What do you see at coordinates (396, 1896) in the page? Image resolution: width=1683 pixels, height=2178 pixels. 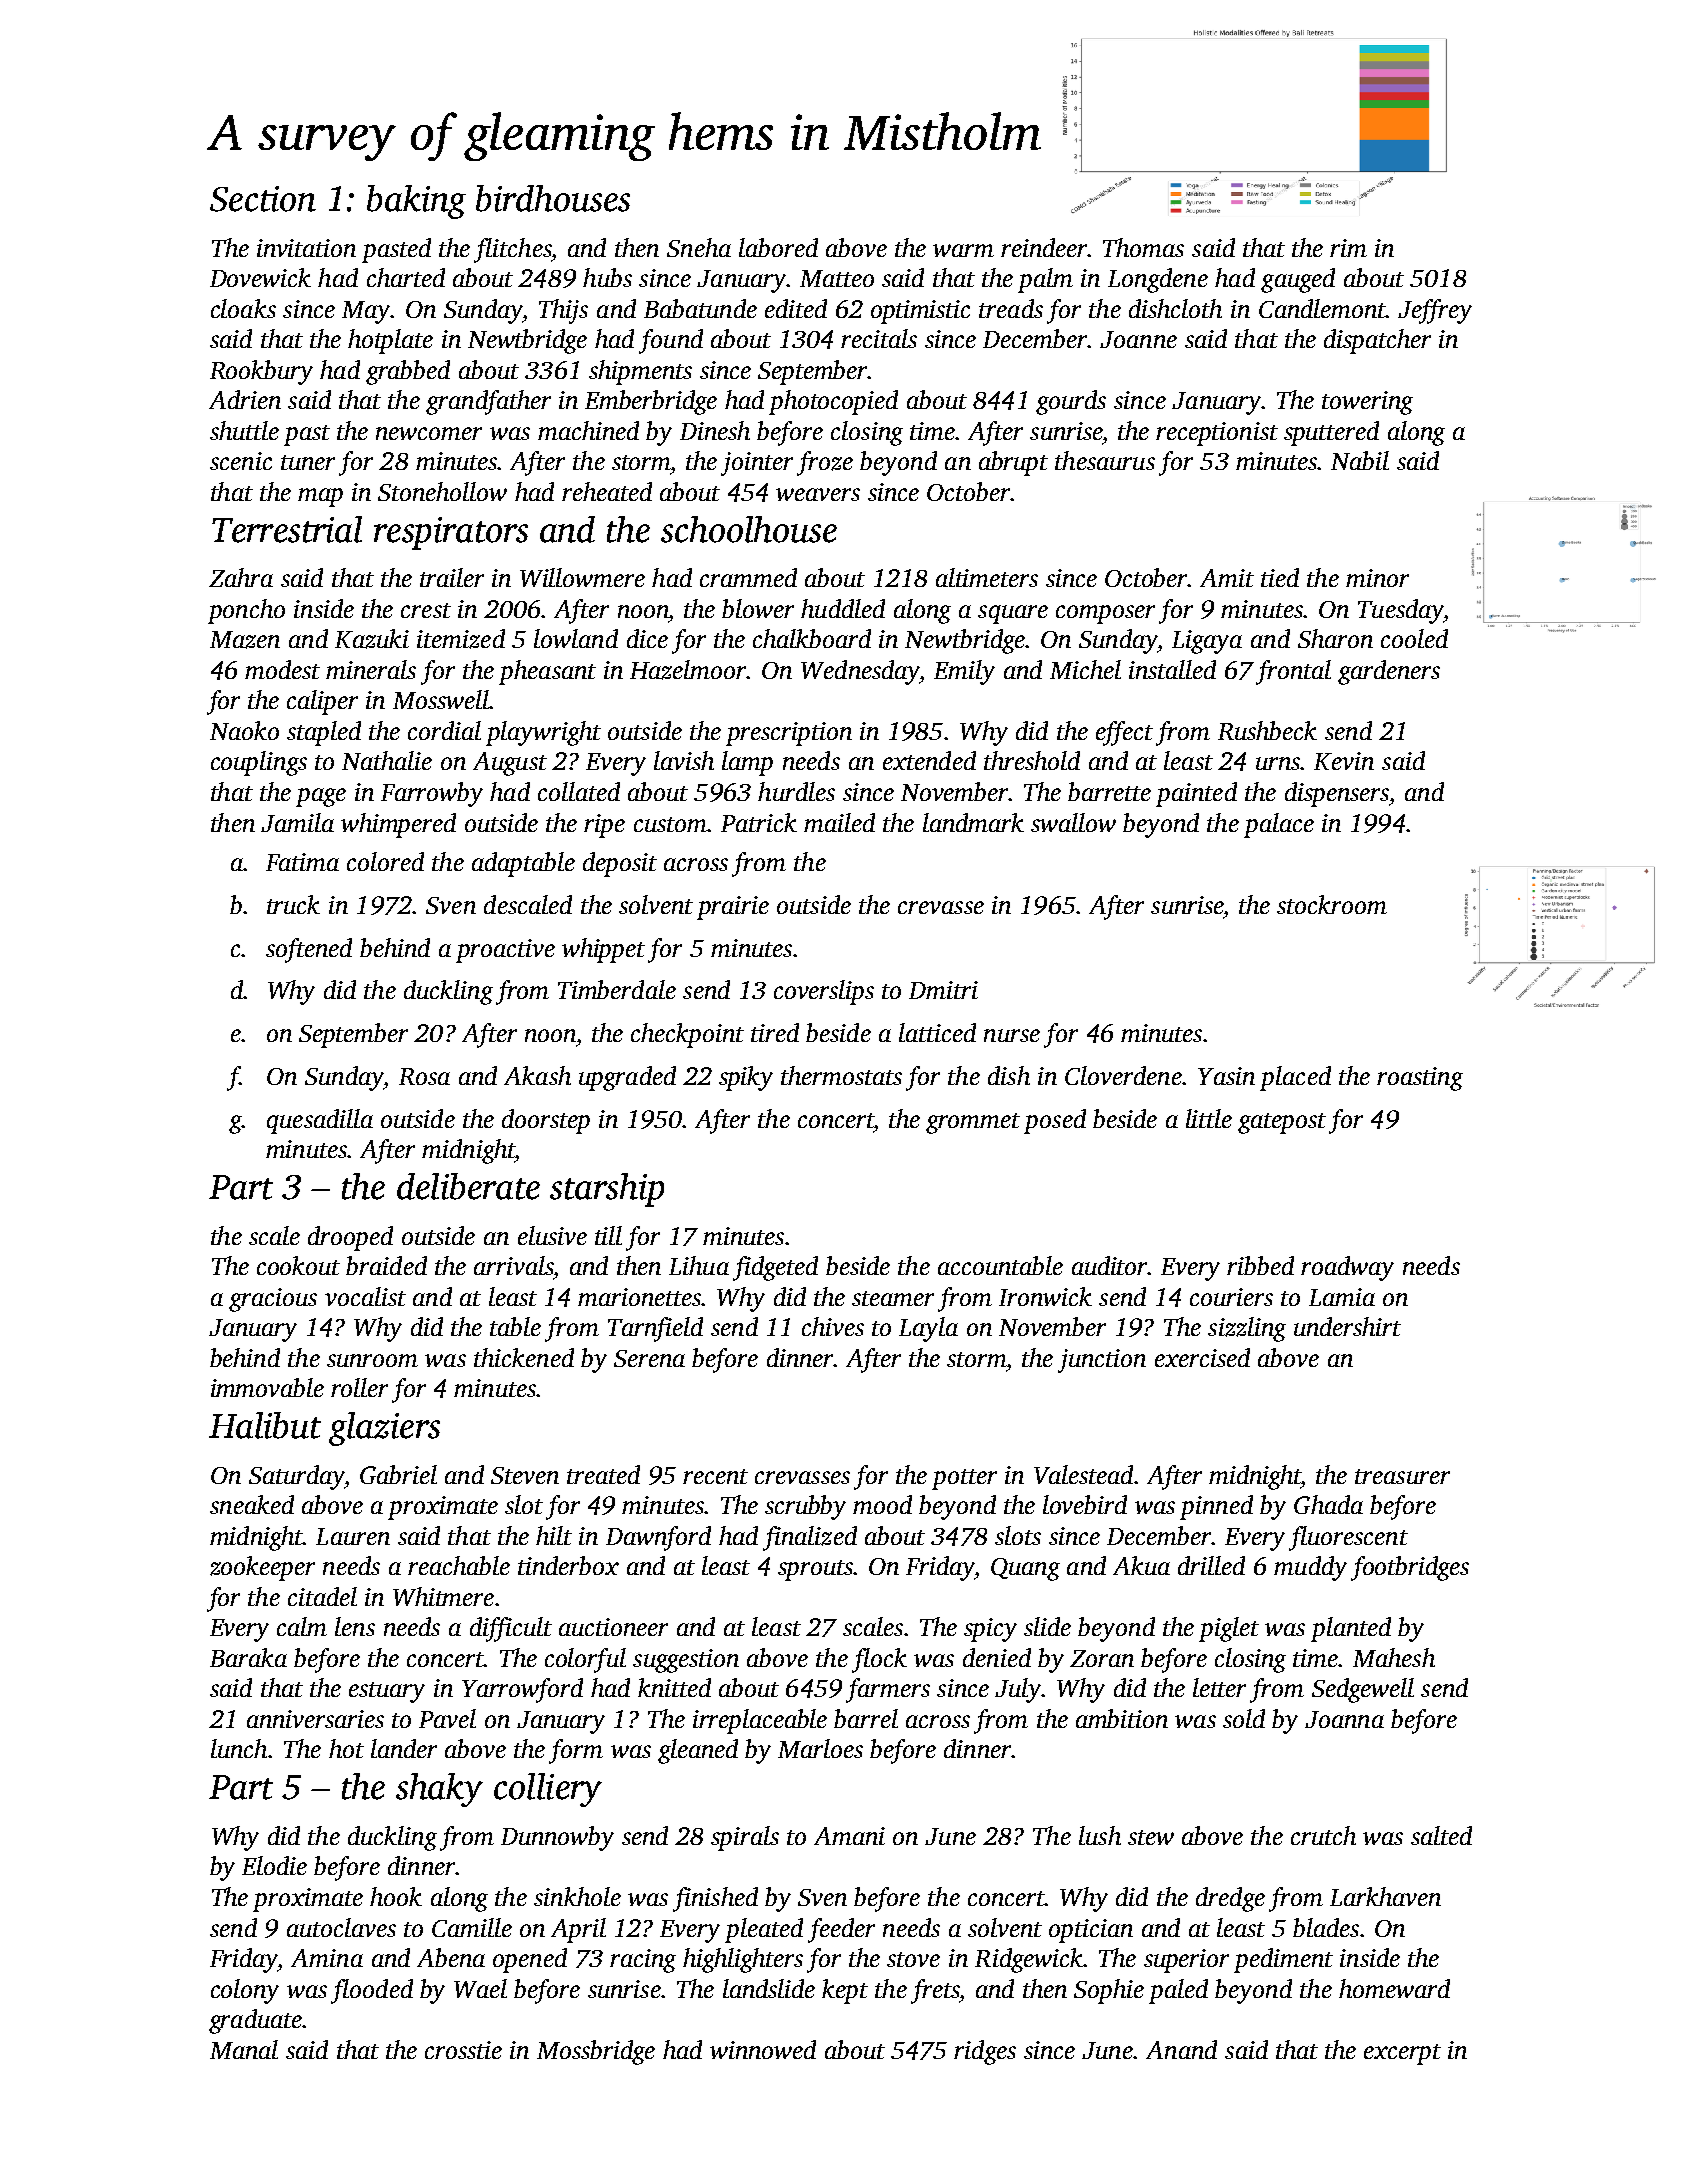 I see `hook` at bounding box center [396, 1896].
